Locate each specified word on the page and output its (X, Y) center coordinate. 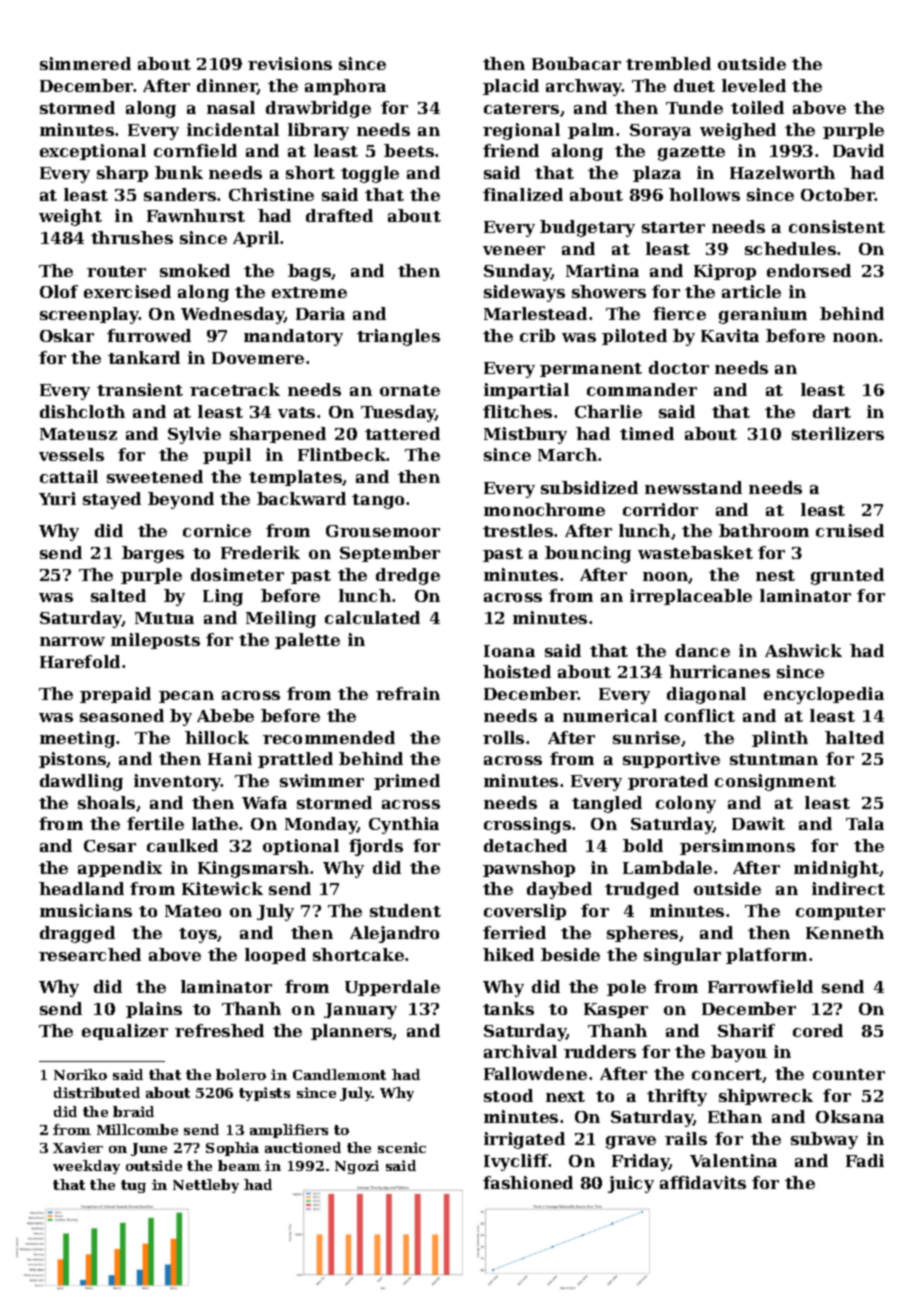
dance (703, 650)
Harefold (80, 661)
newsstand (693, 487)
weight (70, 217)
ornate (410, 390)
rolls (503, 737)
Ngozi (357, 1167)
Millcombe (137, 1129)
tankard (144, 357)
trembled (668, 63)
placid (511, 87)
